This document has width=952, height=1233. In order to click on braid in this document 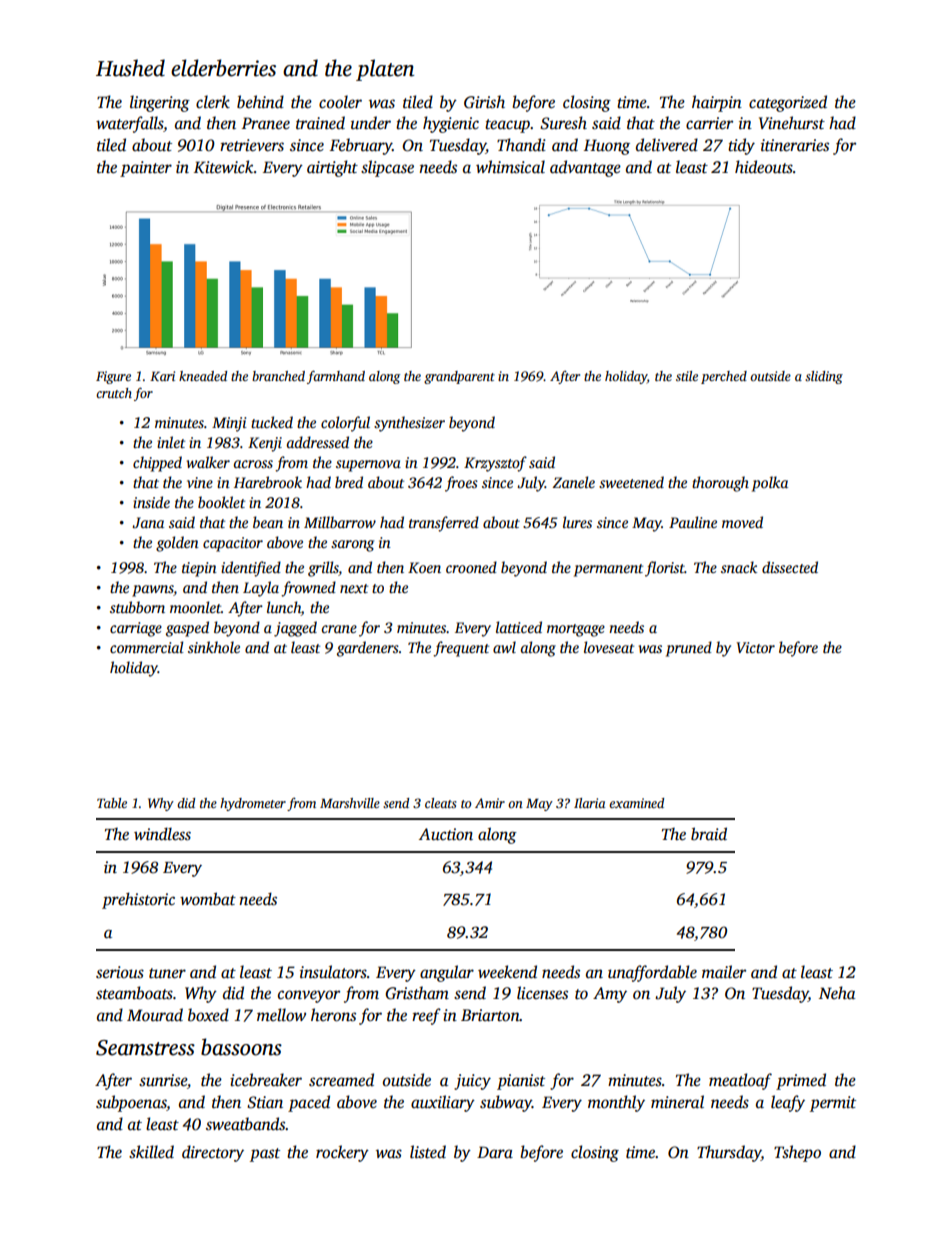, I will do `click(709, 833)`.
